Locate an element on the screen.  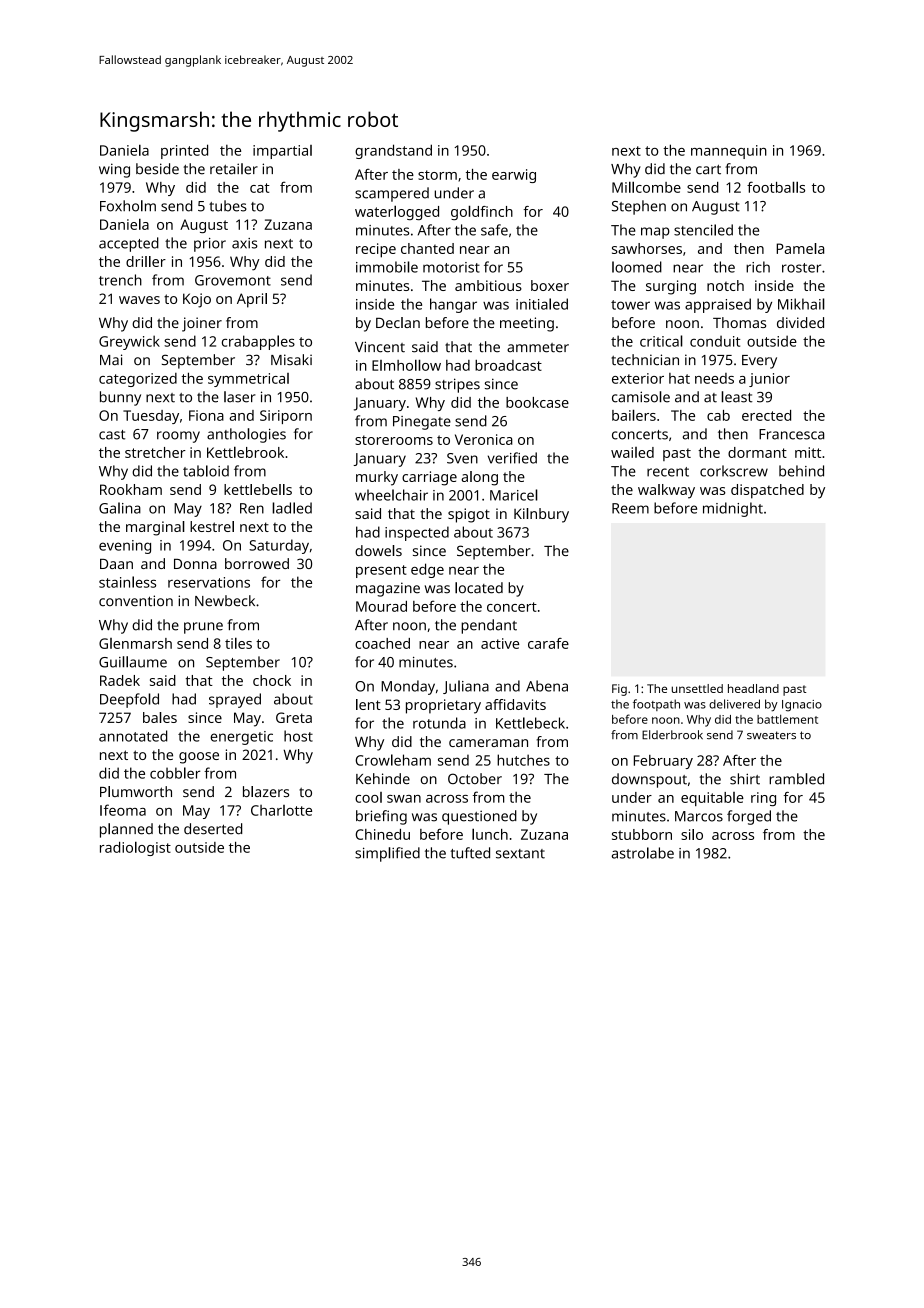
Veronica is located at coordinates (484, 439).
